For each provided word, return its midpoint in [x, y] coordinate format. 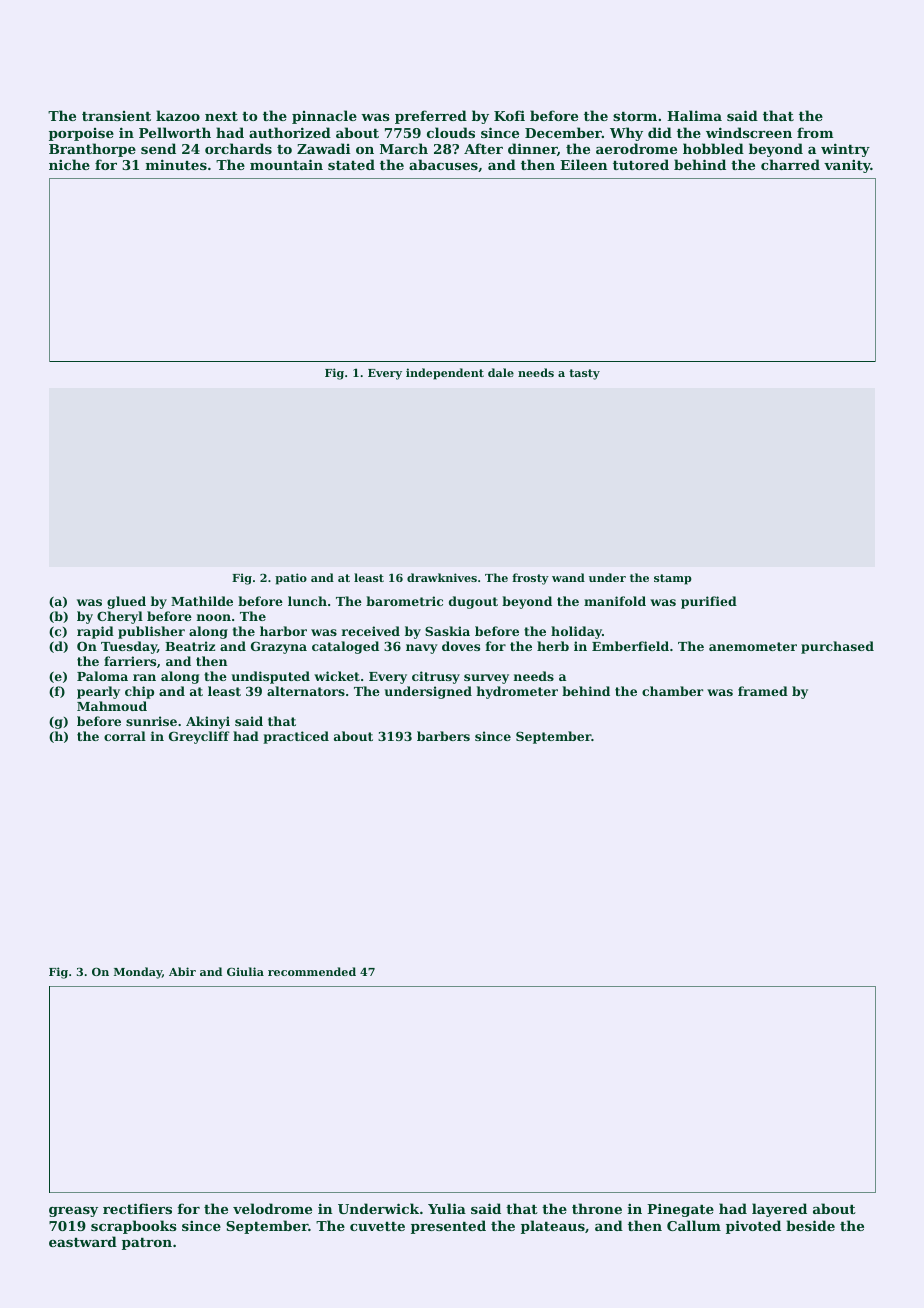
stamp [673, 579]
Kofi [509, 115]
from [815, 132]
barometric [404, 601]
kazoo [178, 115]
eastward [83, 1241]
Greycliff [199, 737]
